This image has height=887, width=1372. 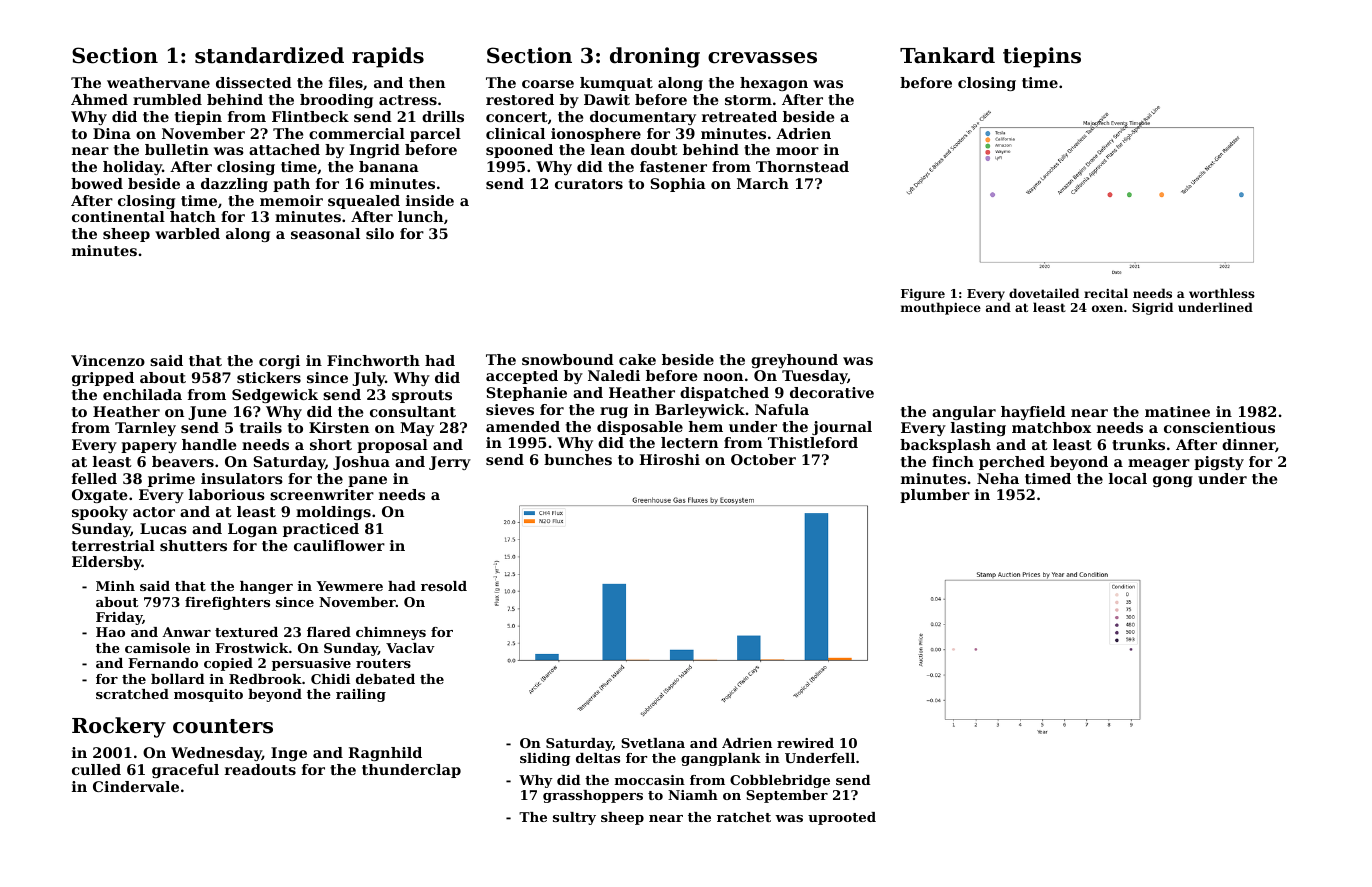 I want to click on silo, so click(x=380, y=233).
